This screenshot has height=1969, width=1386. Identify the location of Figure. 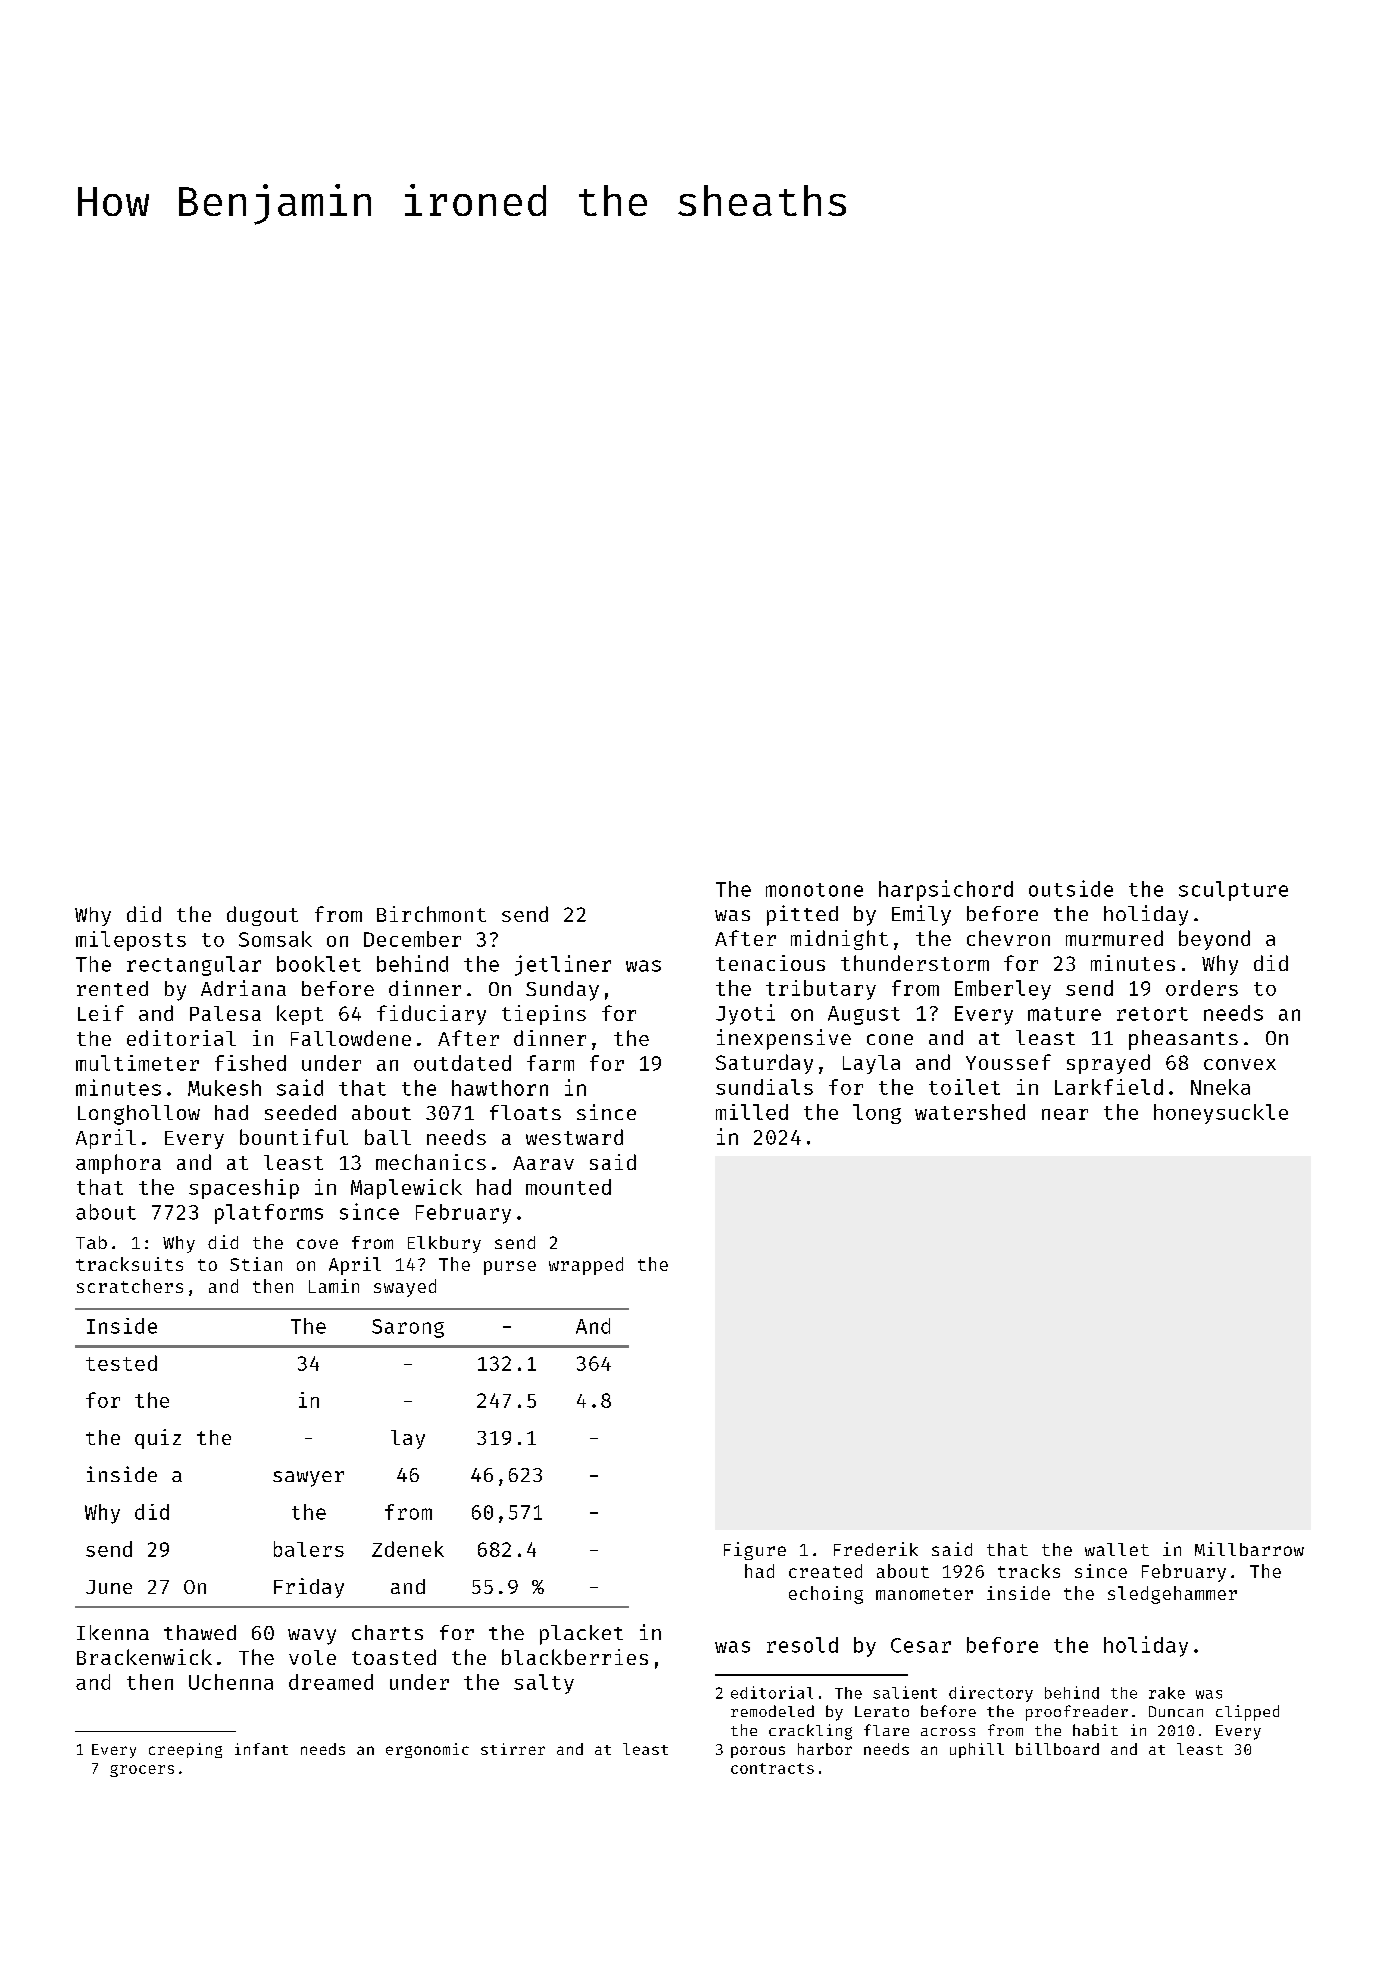
(755, 1551).
